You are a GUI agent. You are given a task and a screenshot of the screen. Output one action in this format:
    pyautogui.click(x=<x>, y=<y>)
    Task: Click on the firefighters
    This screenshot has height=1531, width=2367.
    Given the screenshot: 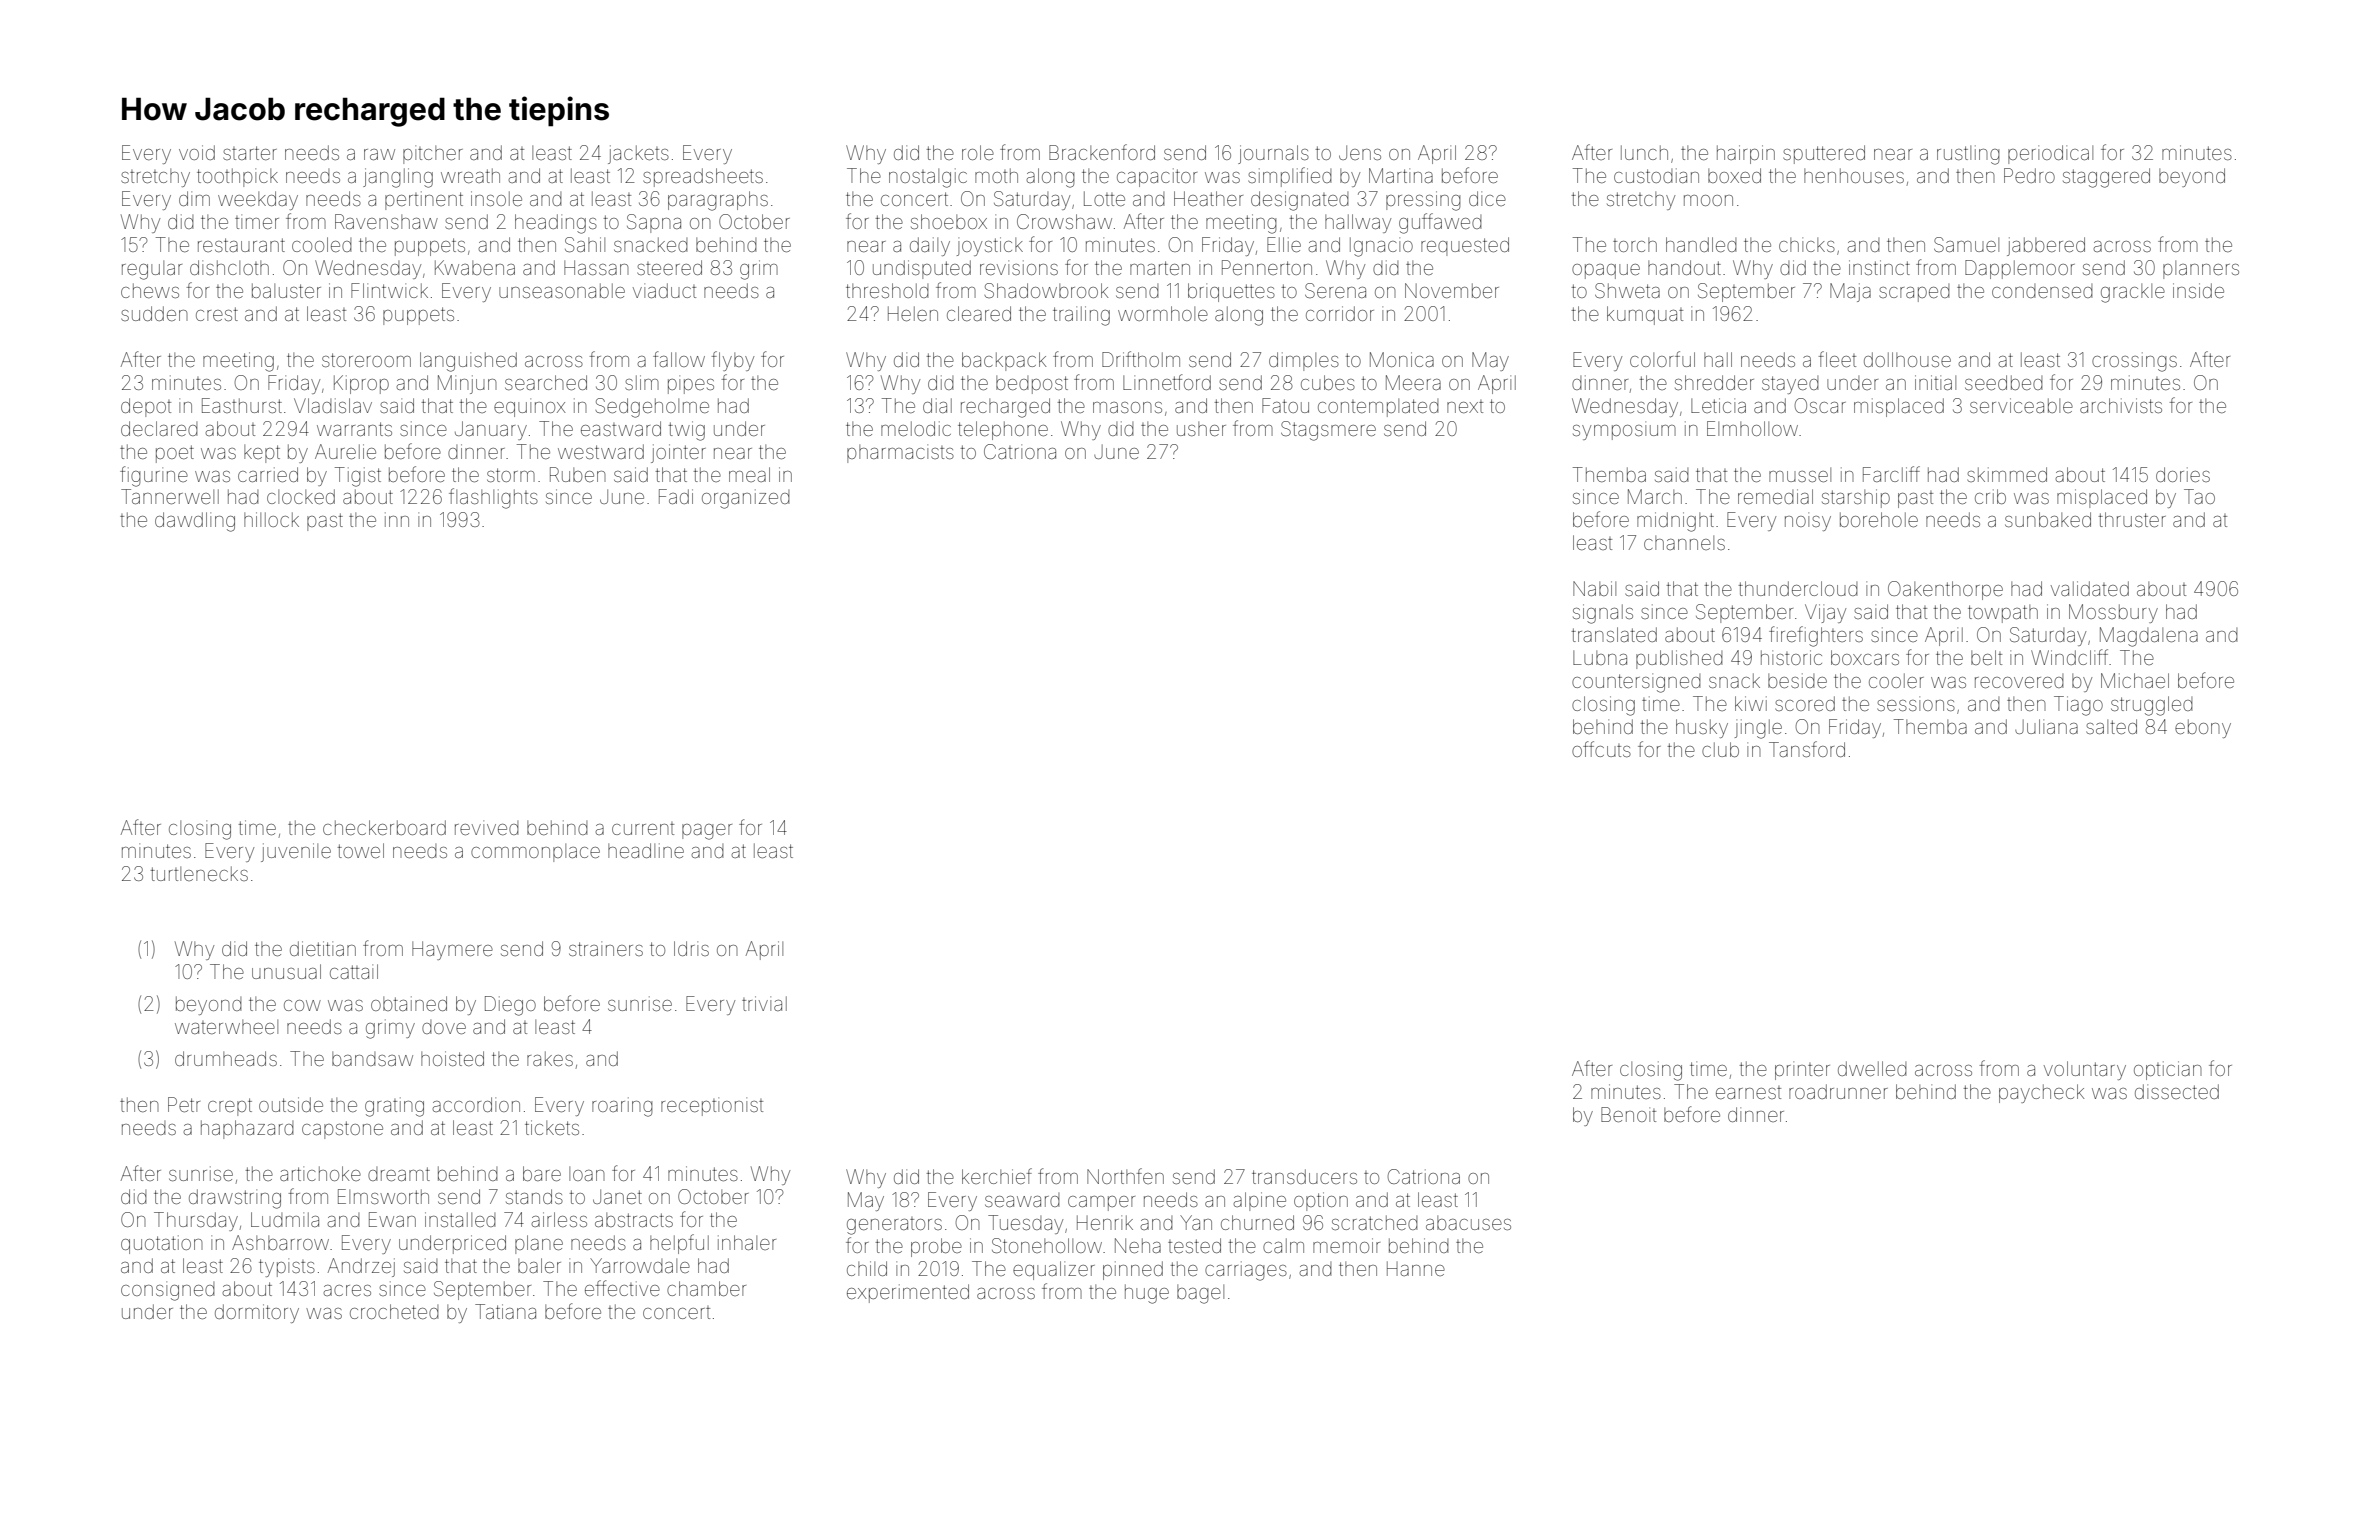 What is the action you would take?
    pyautogui.click(x=1816, y=636)
